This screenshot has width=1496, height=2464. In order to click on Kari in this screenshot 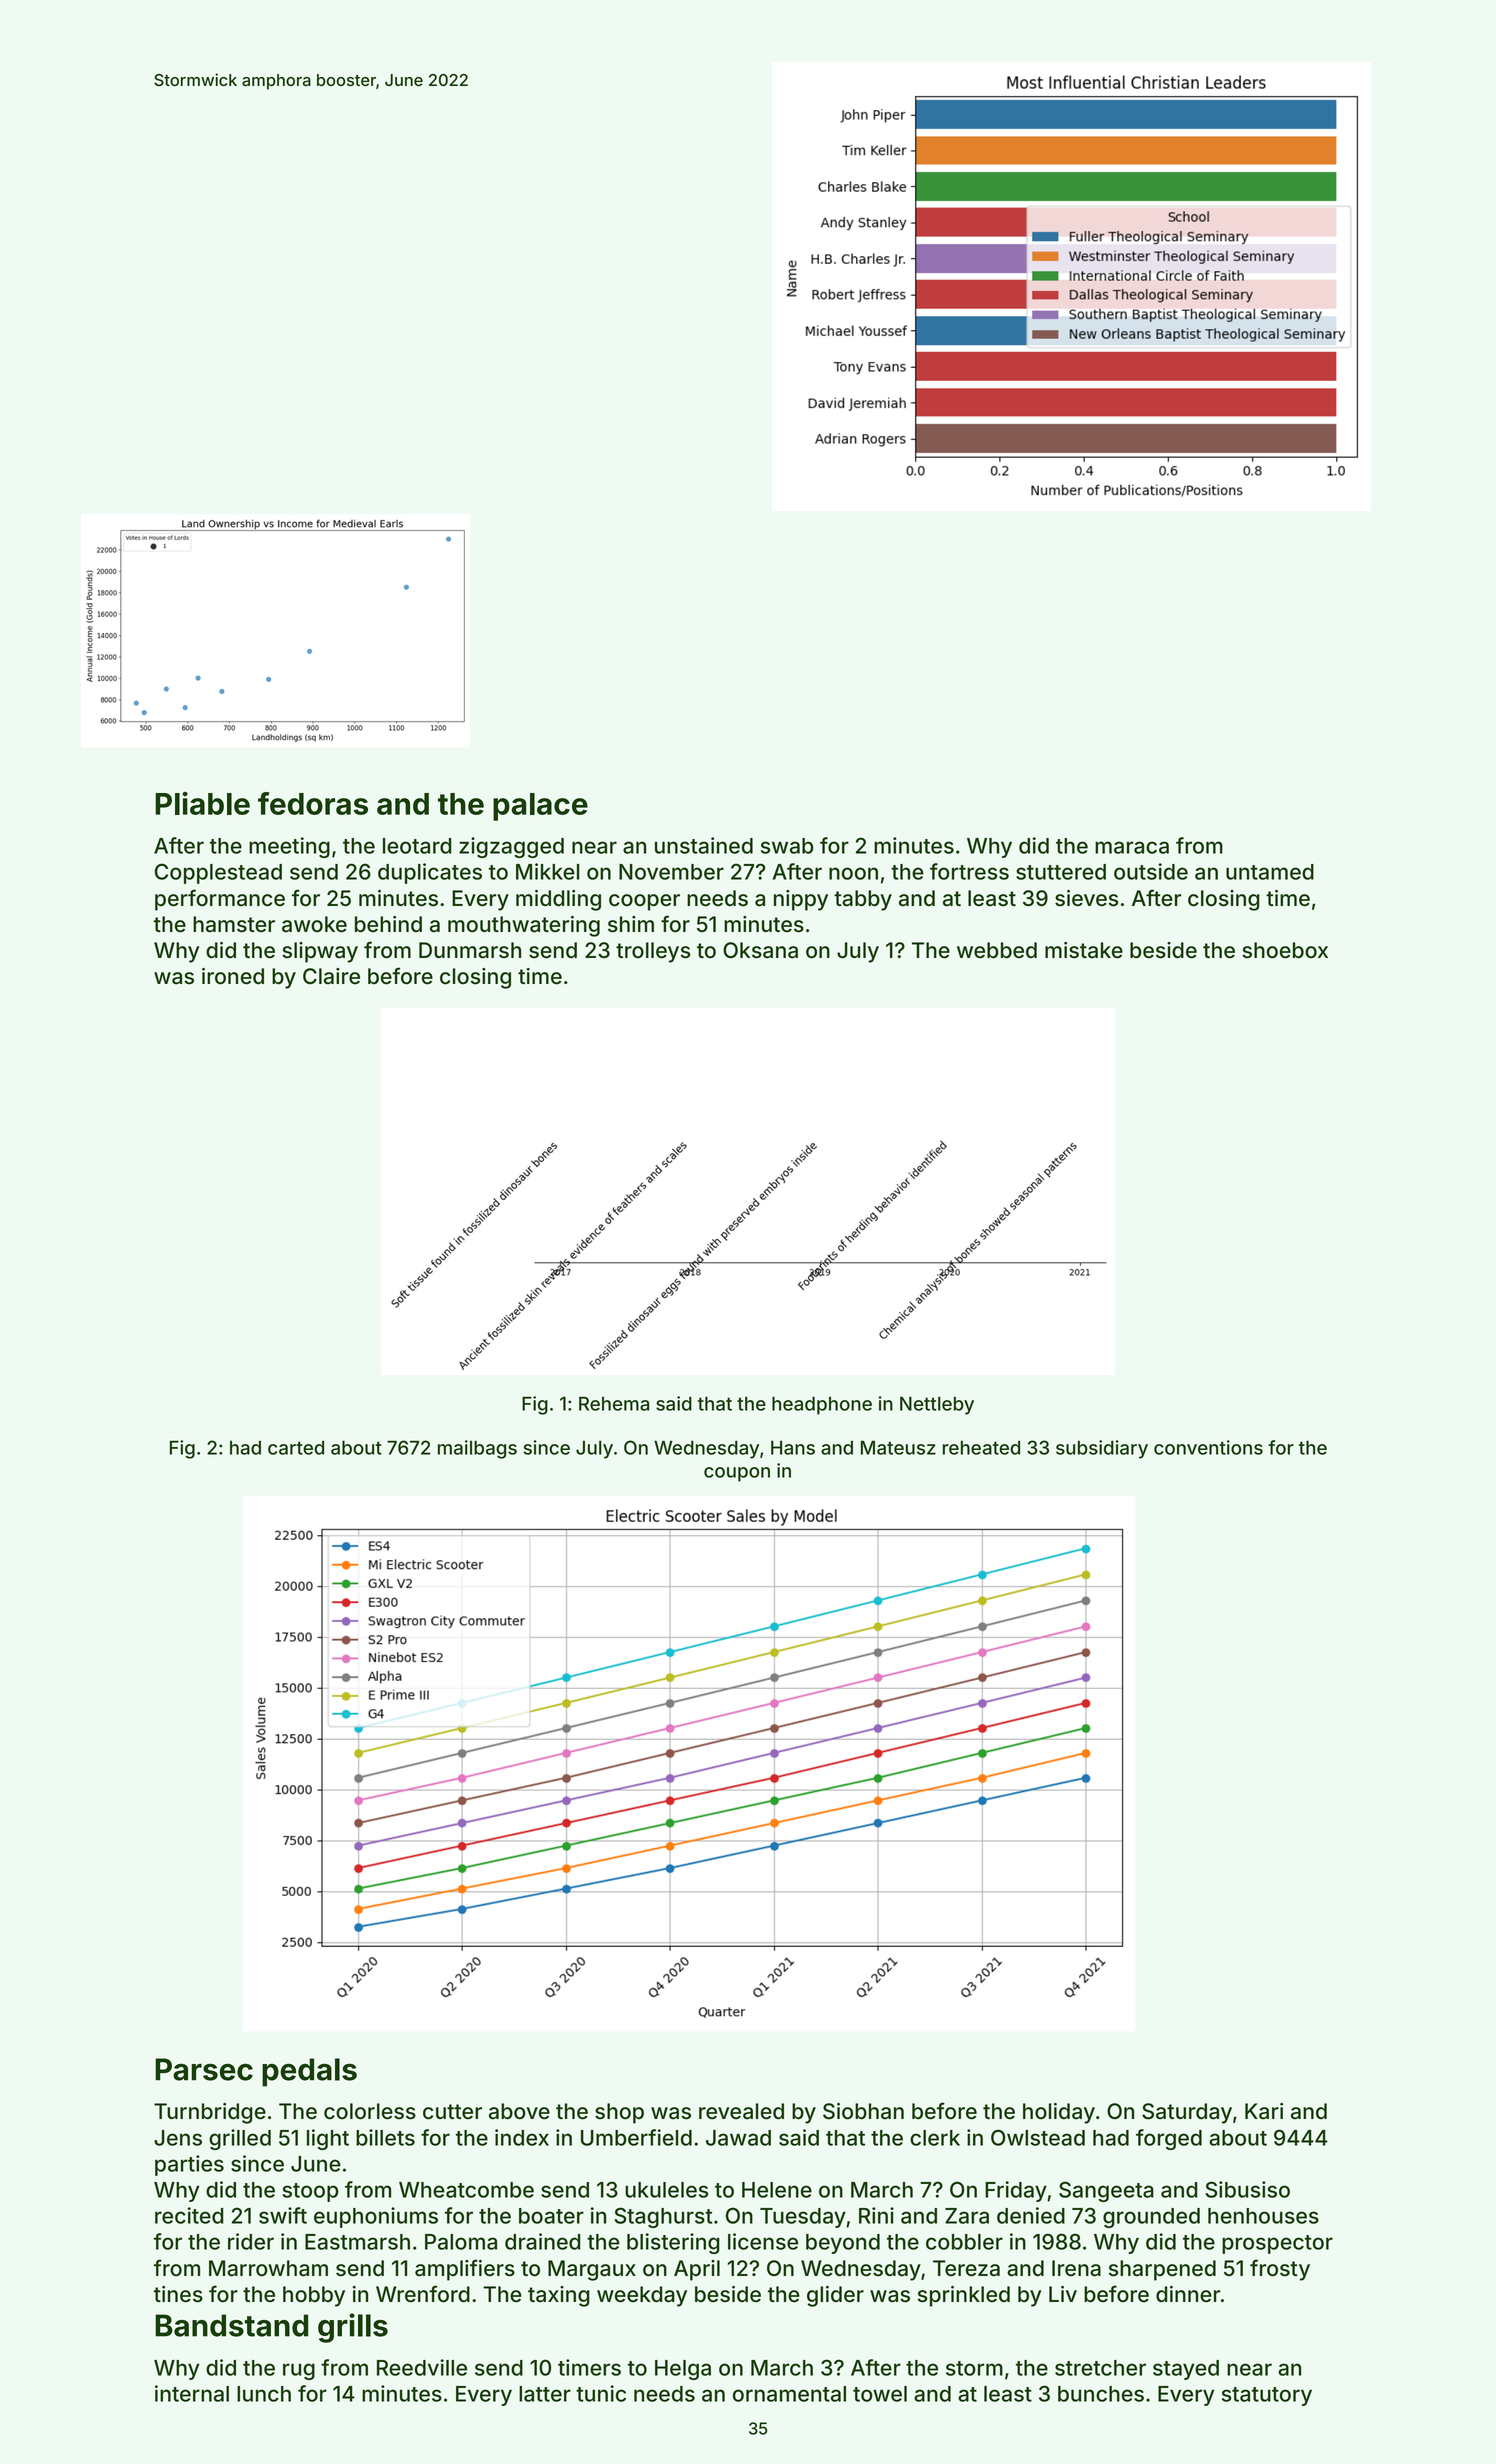, I will do `click(1264, 2111)`.
